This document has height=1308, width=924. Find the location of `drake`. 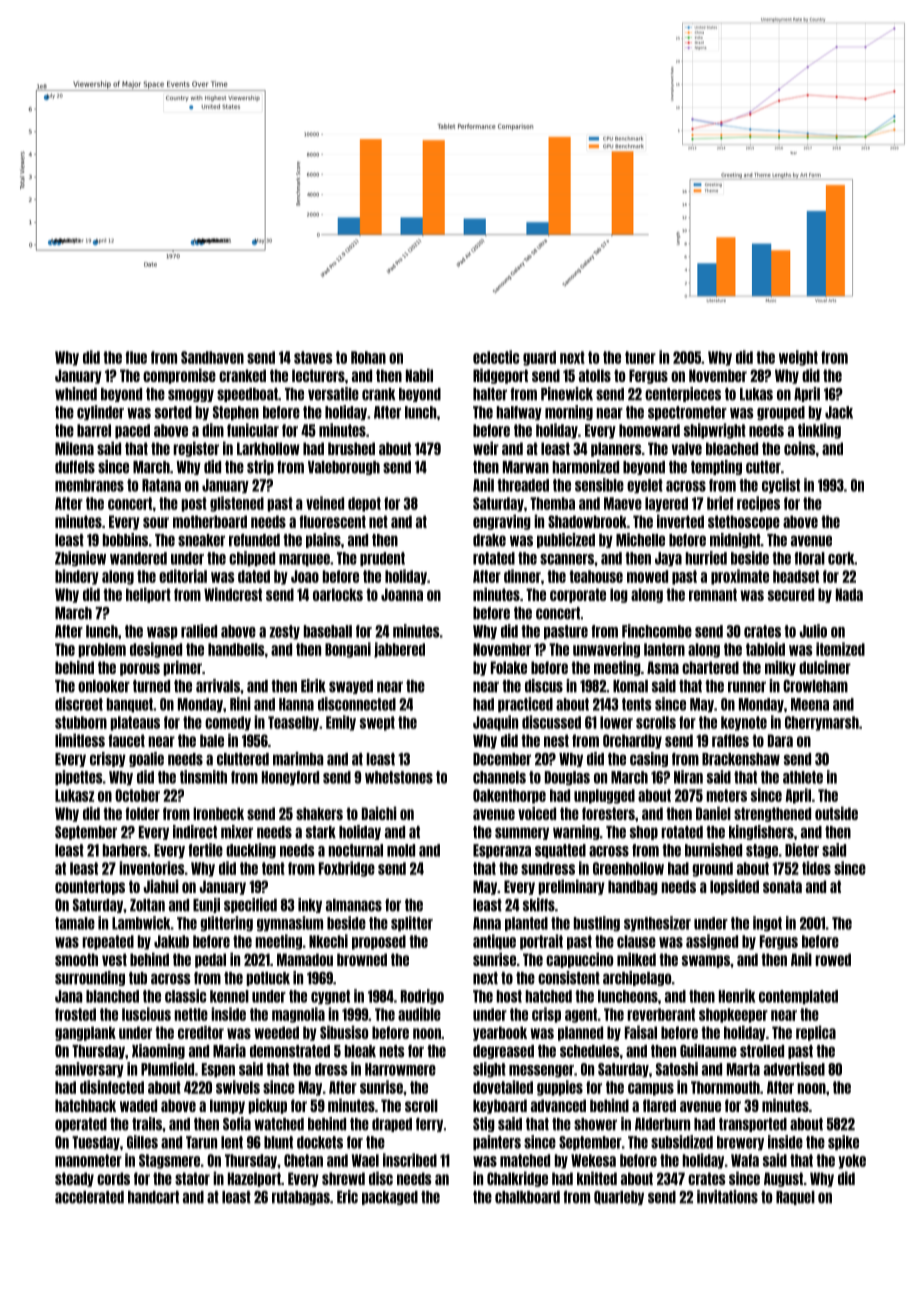

drake is located at coordinates (489, 540).
